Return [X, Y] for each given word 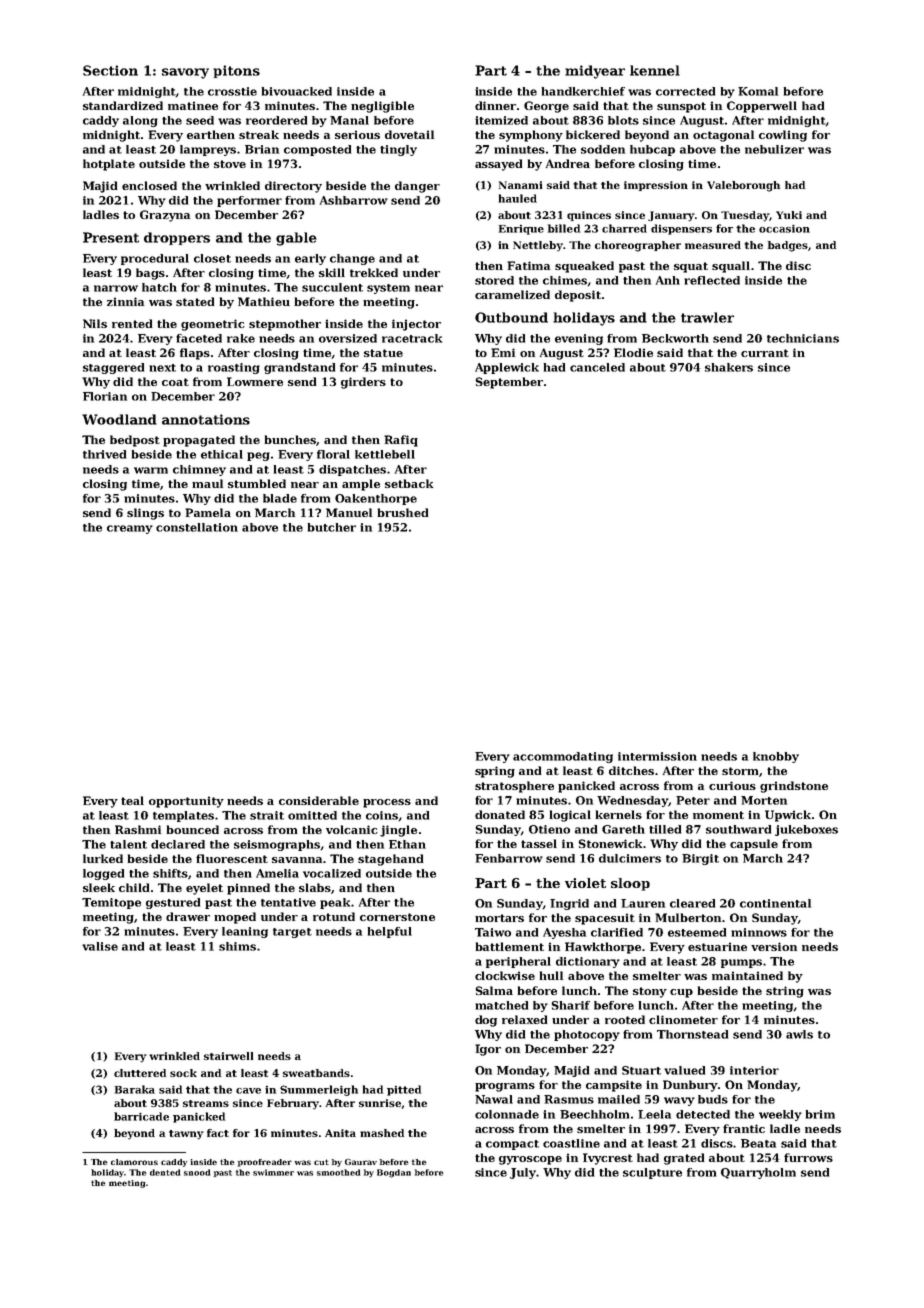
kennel [655, 70]
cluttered [140, 1073]
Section [110, 70]
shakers [729, 367]
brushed [403, 512]
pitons [236, 71]
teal [132, 800]
